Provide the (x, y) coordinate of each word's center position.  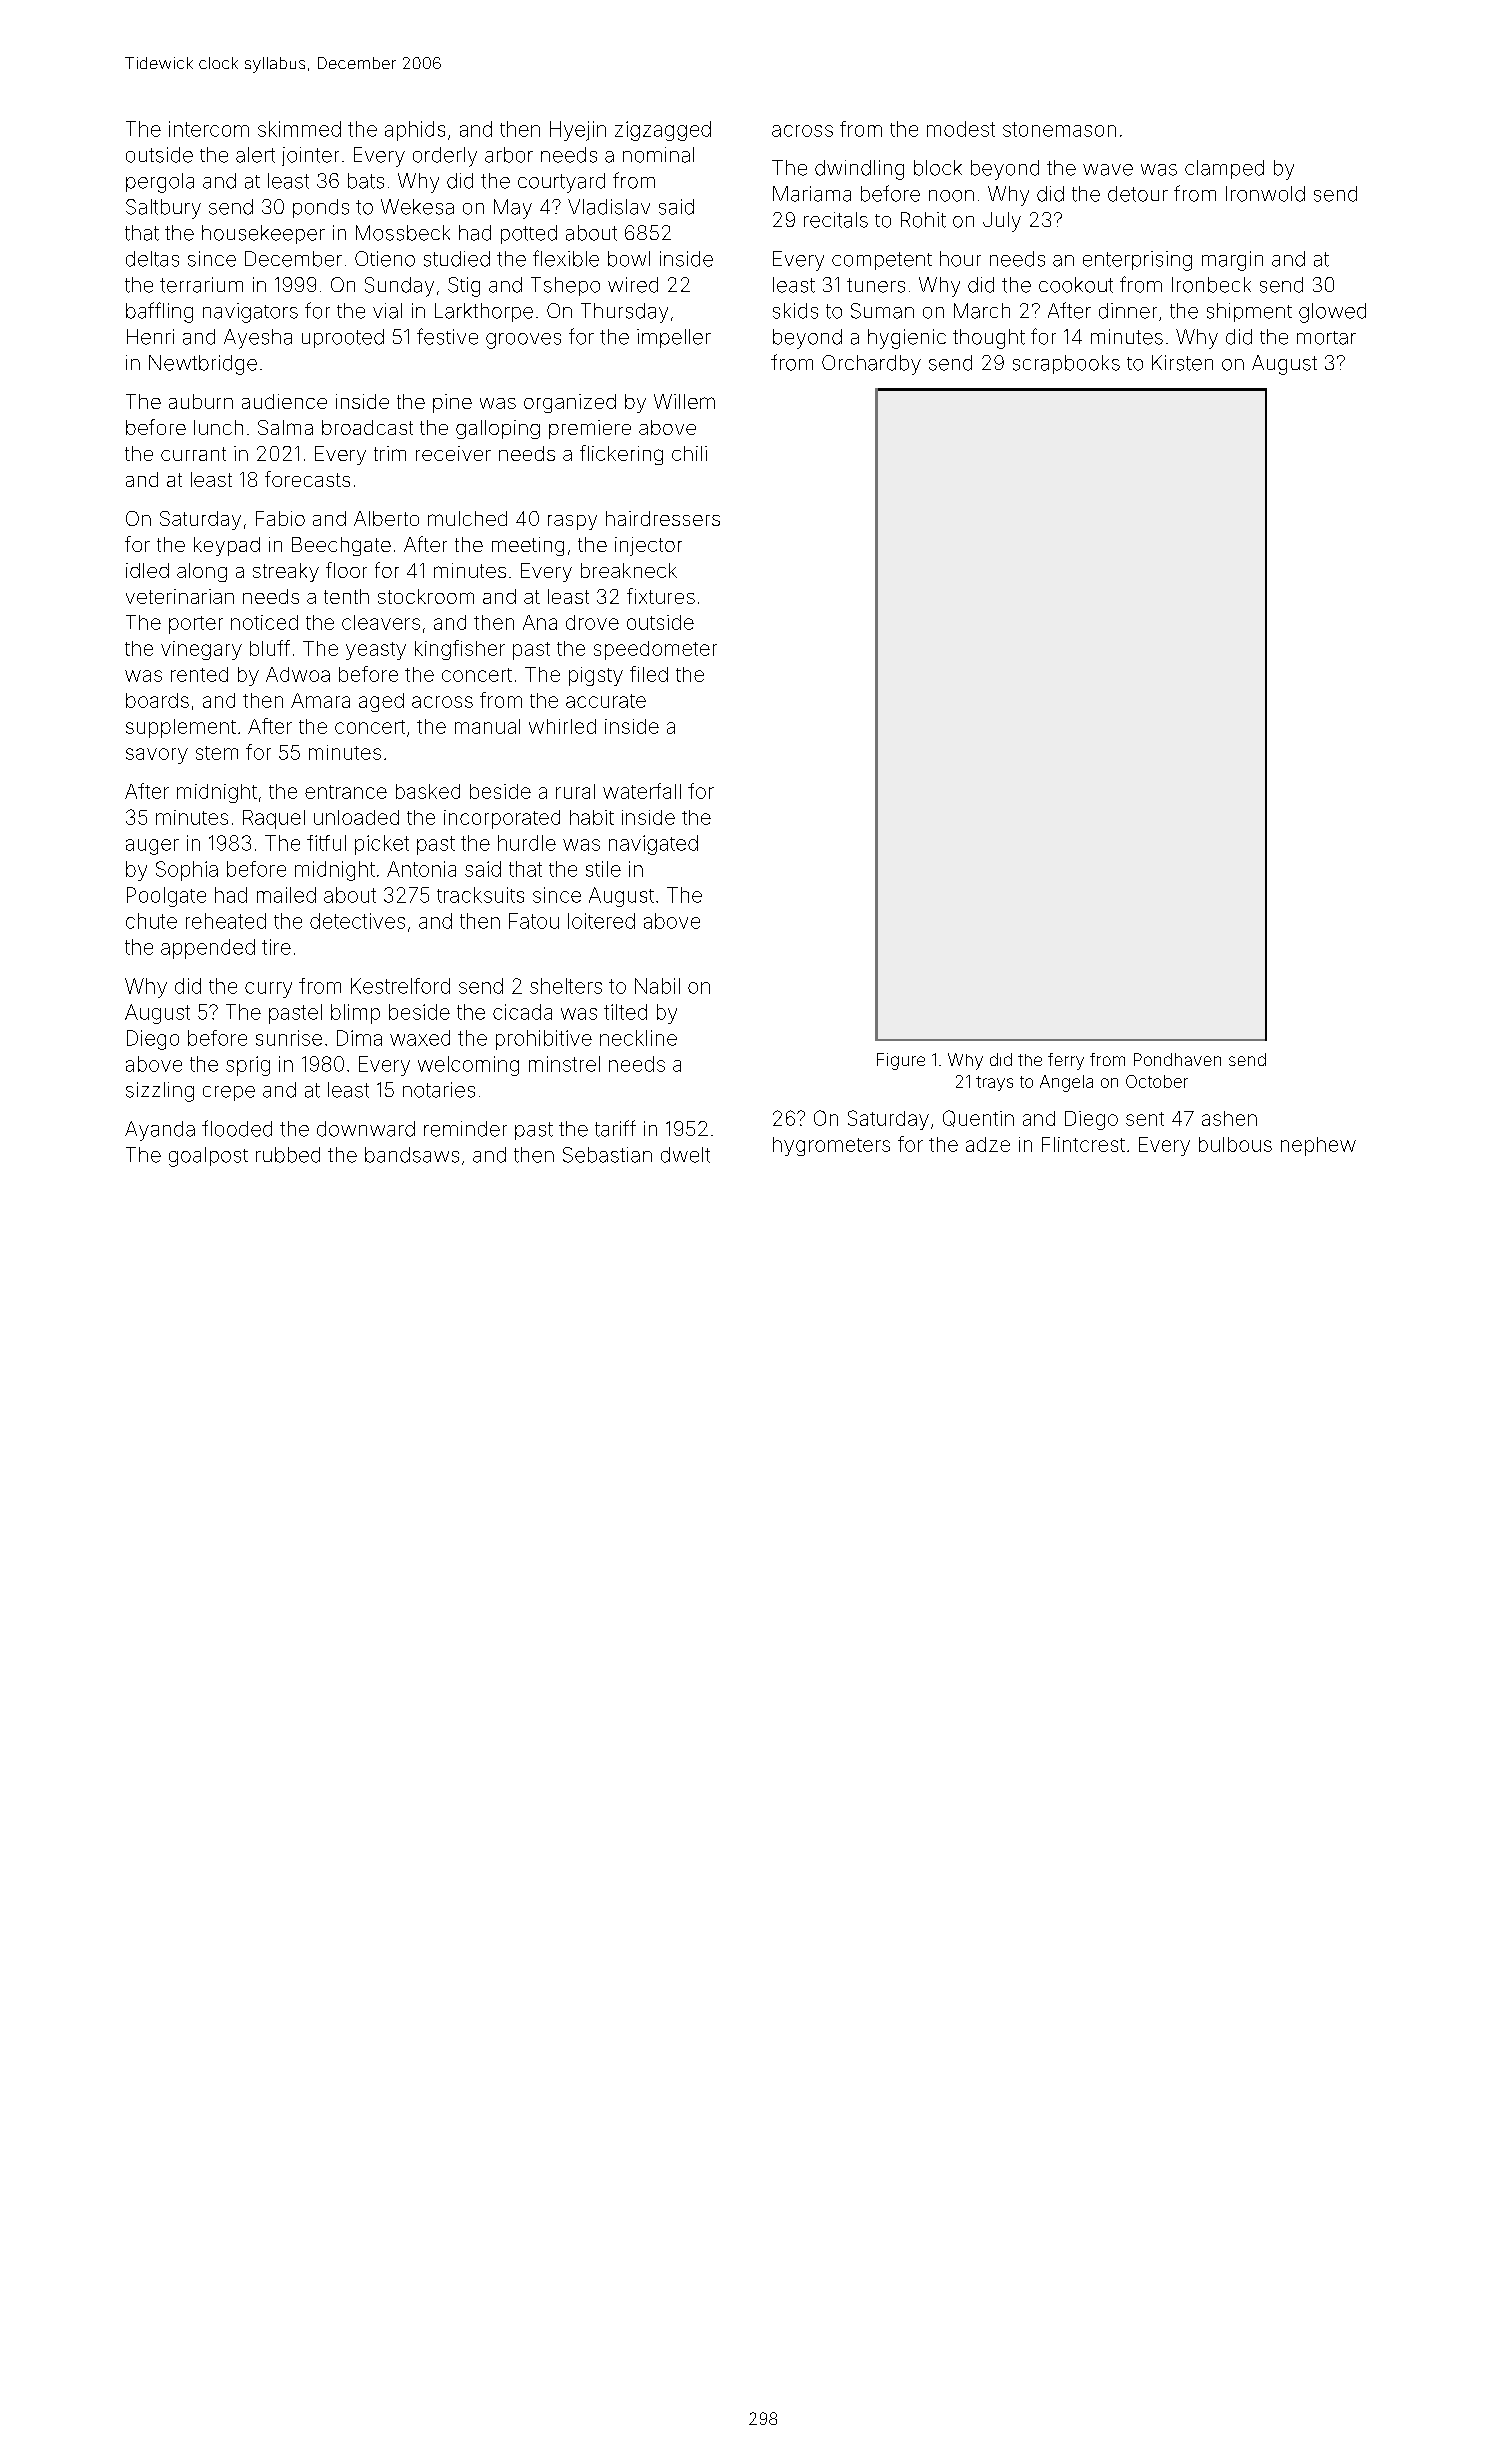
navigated (653, 845)
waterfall (642, 791)
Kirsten (1182, 363)
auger (152, 847)
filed (649, 674)
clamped (1224, 169)
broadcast (367, 427)
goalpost (208, 1157)
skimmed (299, 129)
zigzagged (663, 131)
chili (689, 453)
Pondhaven (1177, 1059)
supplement (181, 728)
